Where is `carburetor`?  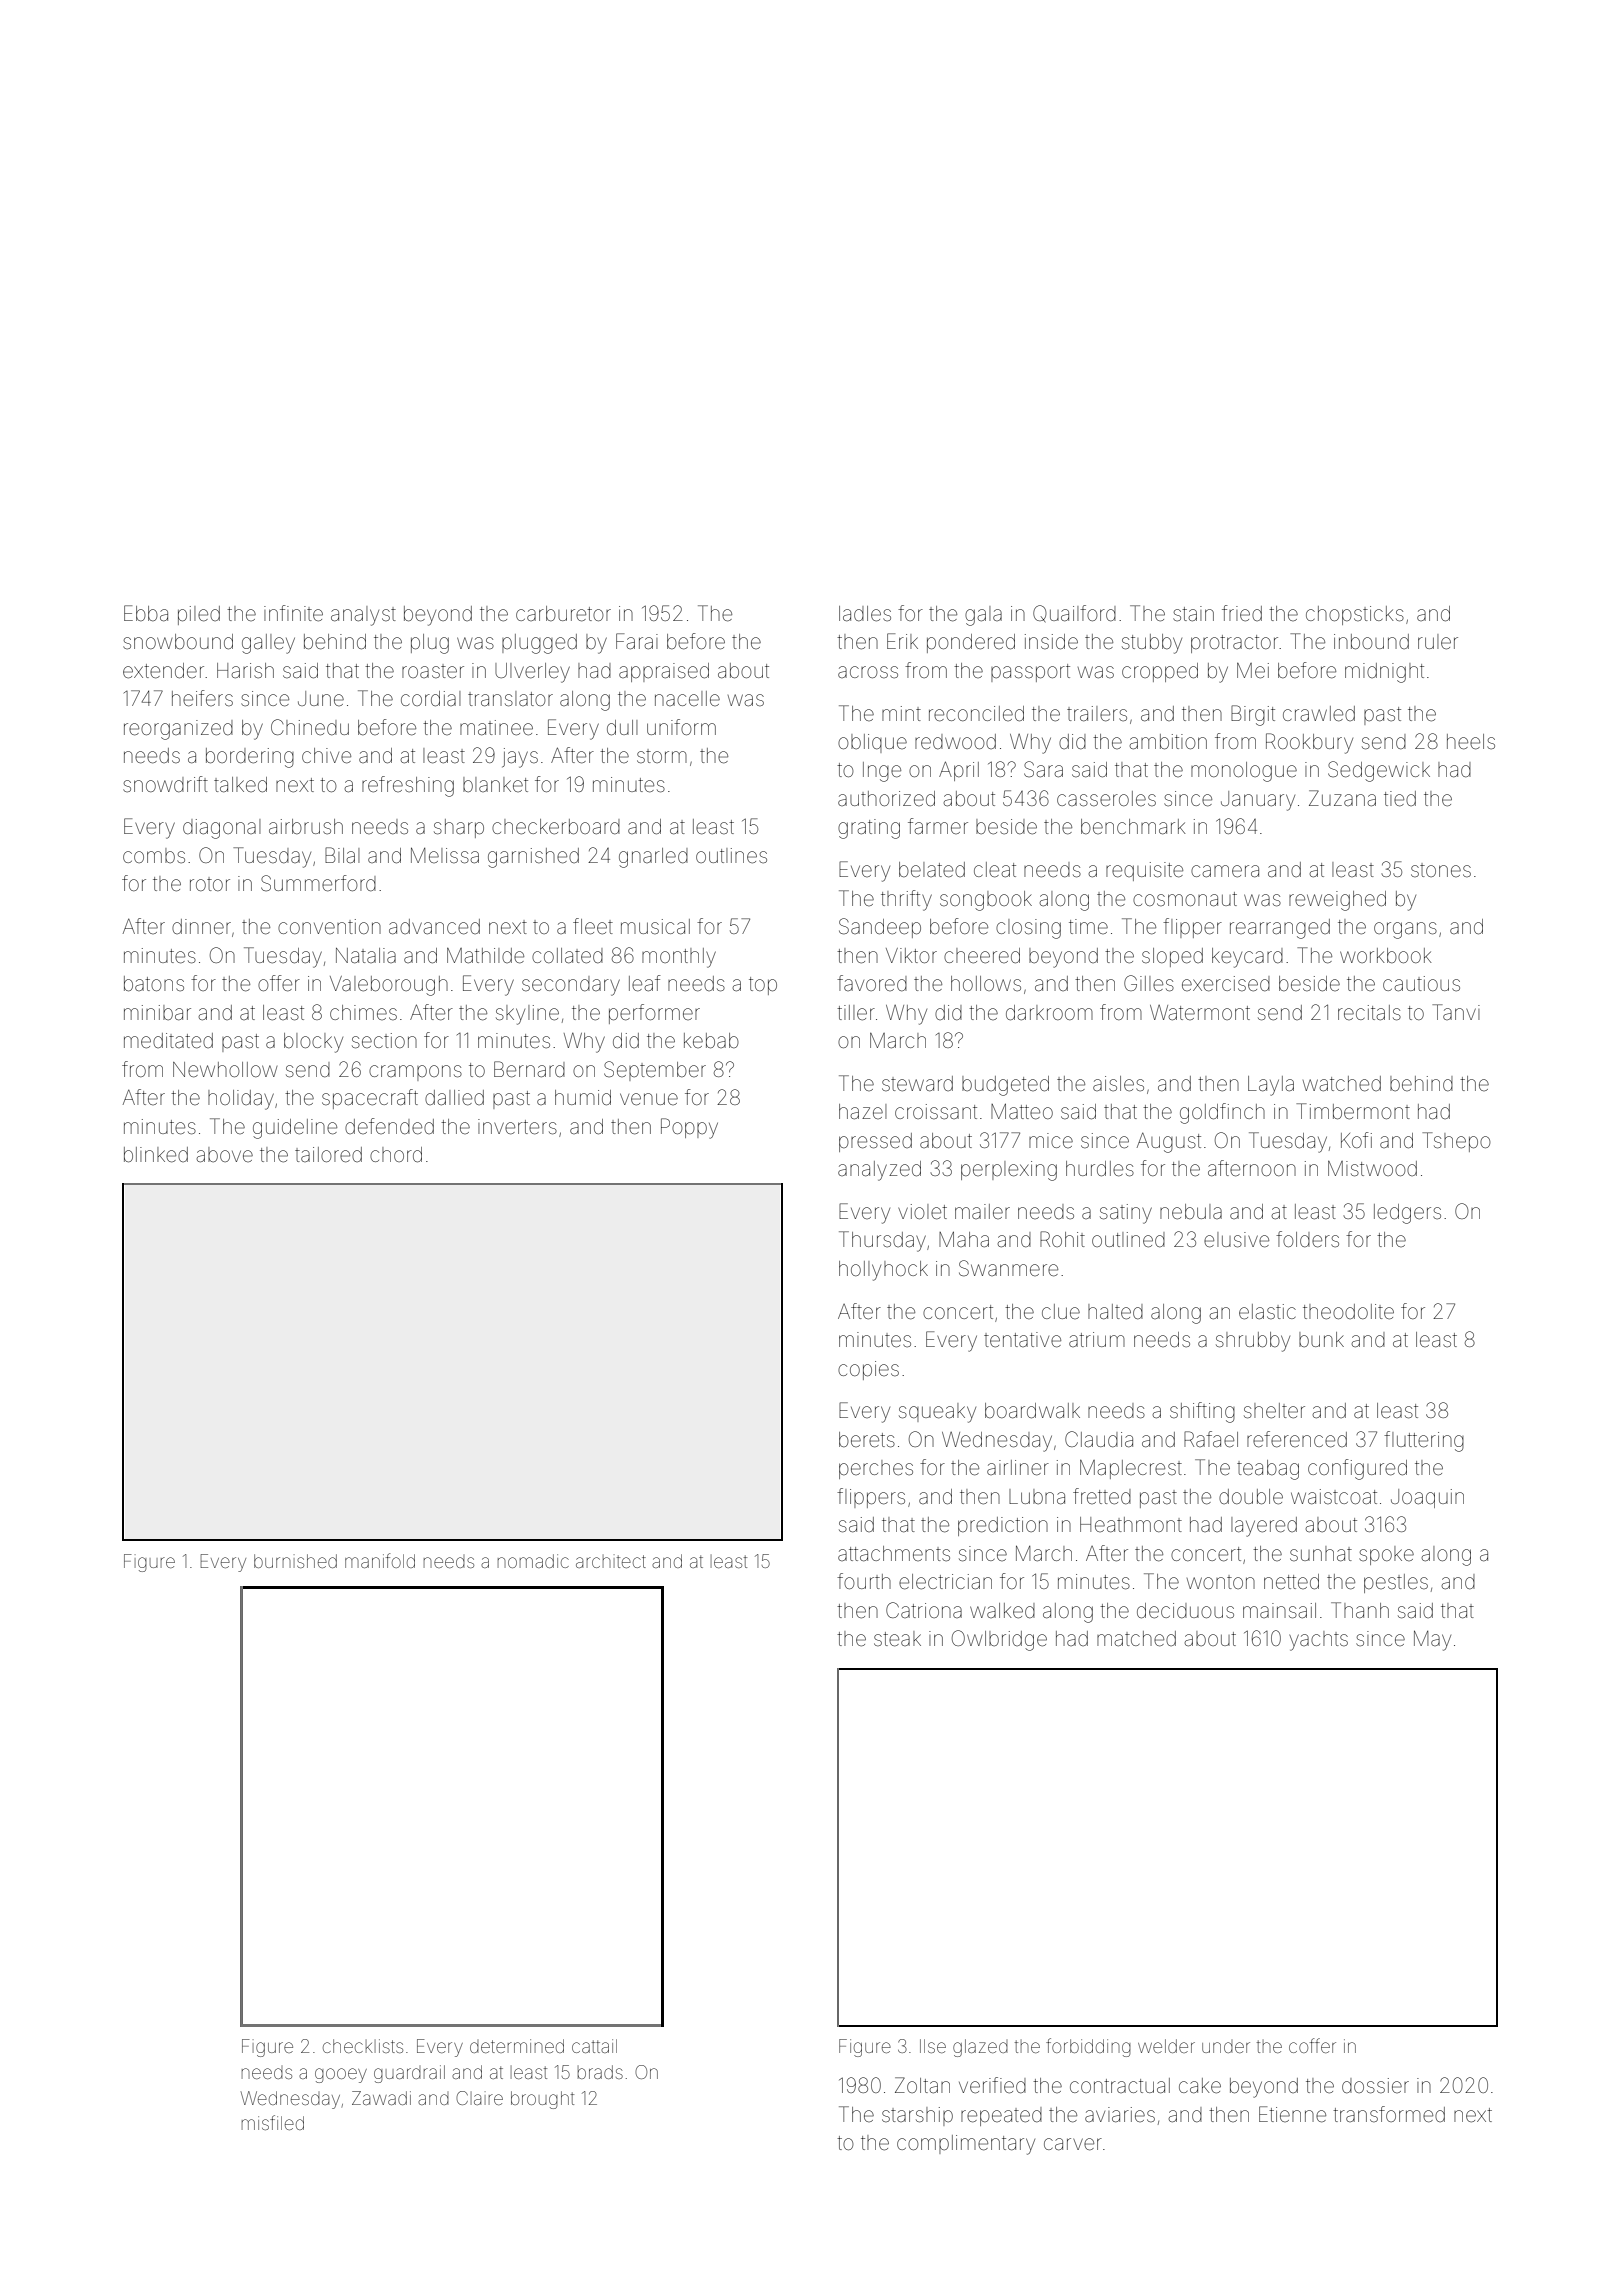
carburetor is located at coordinates (563, 614).
